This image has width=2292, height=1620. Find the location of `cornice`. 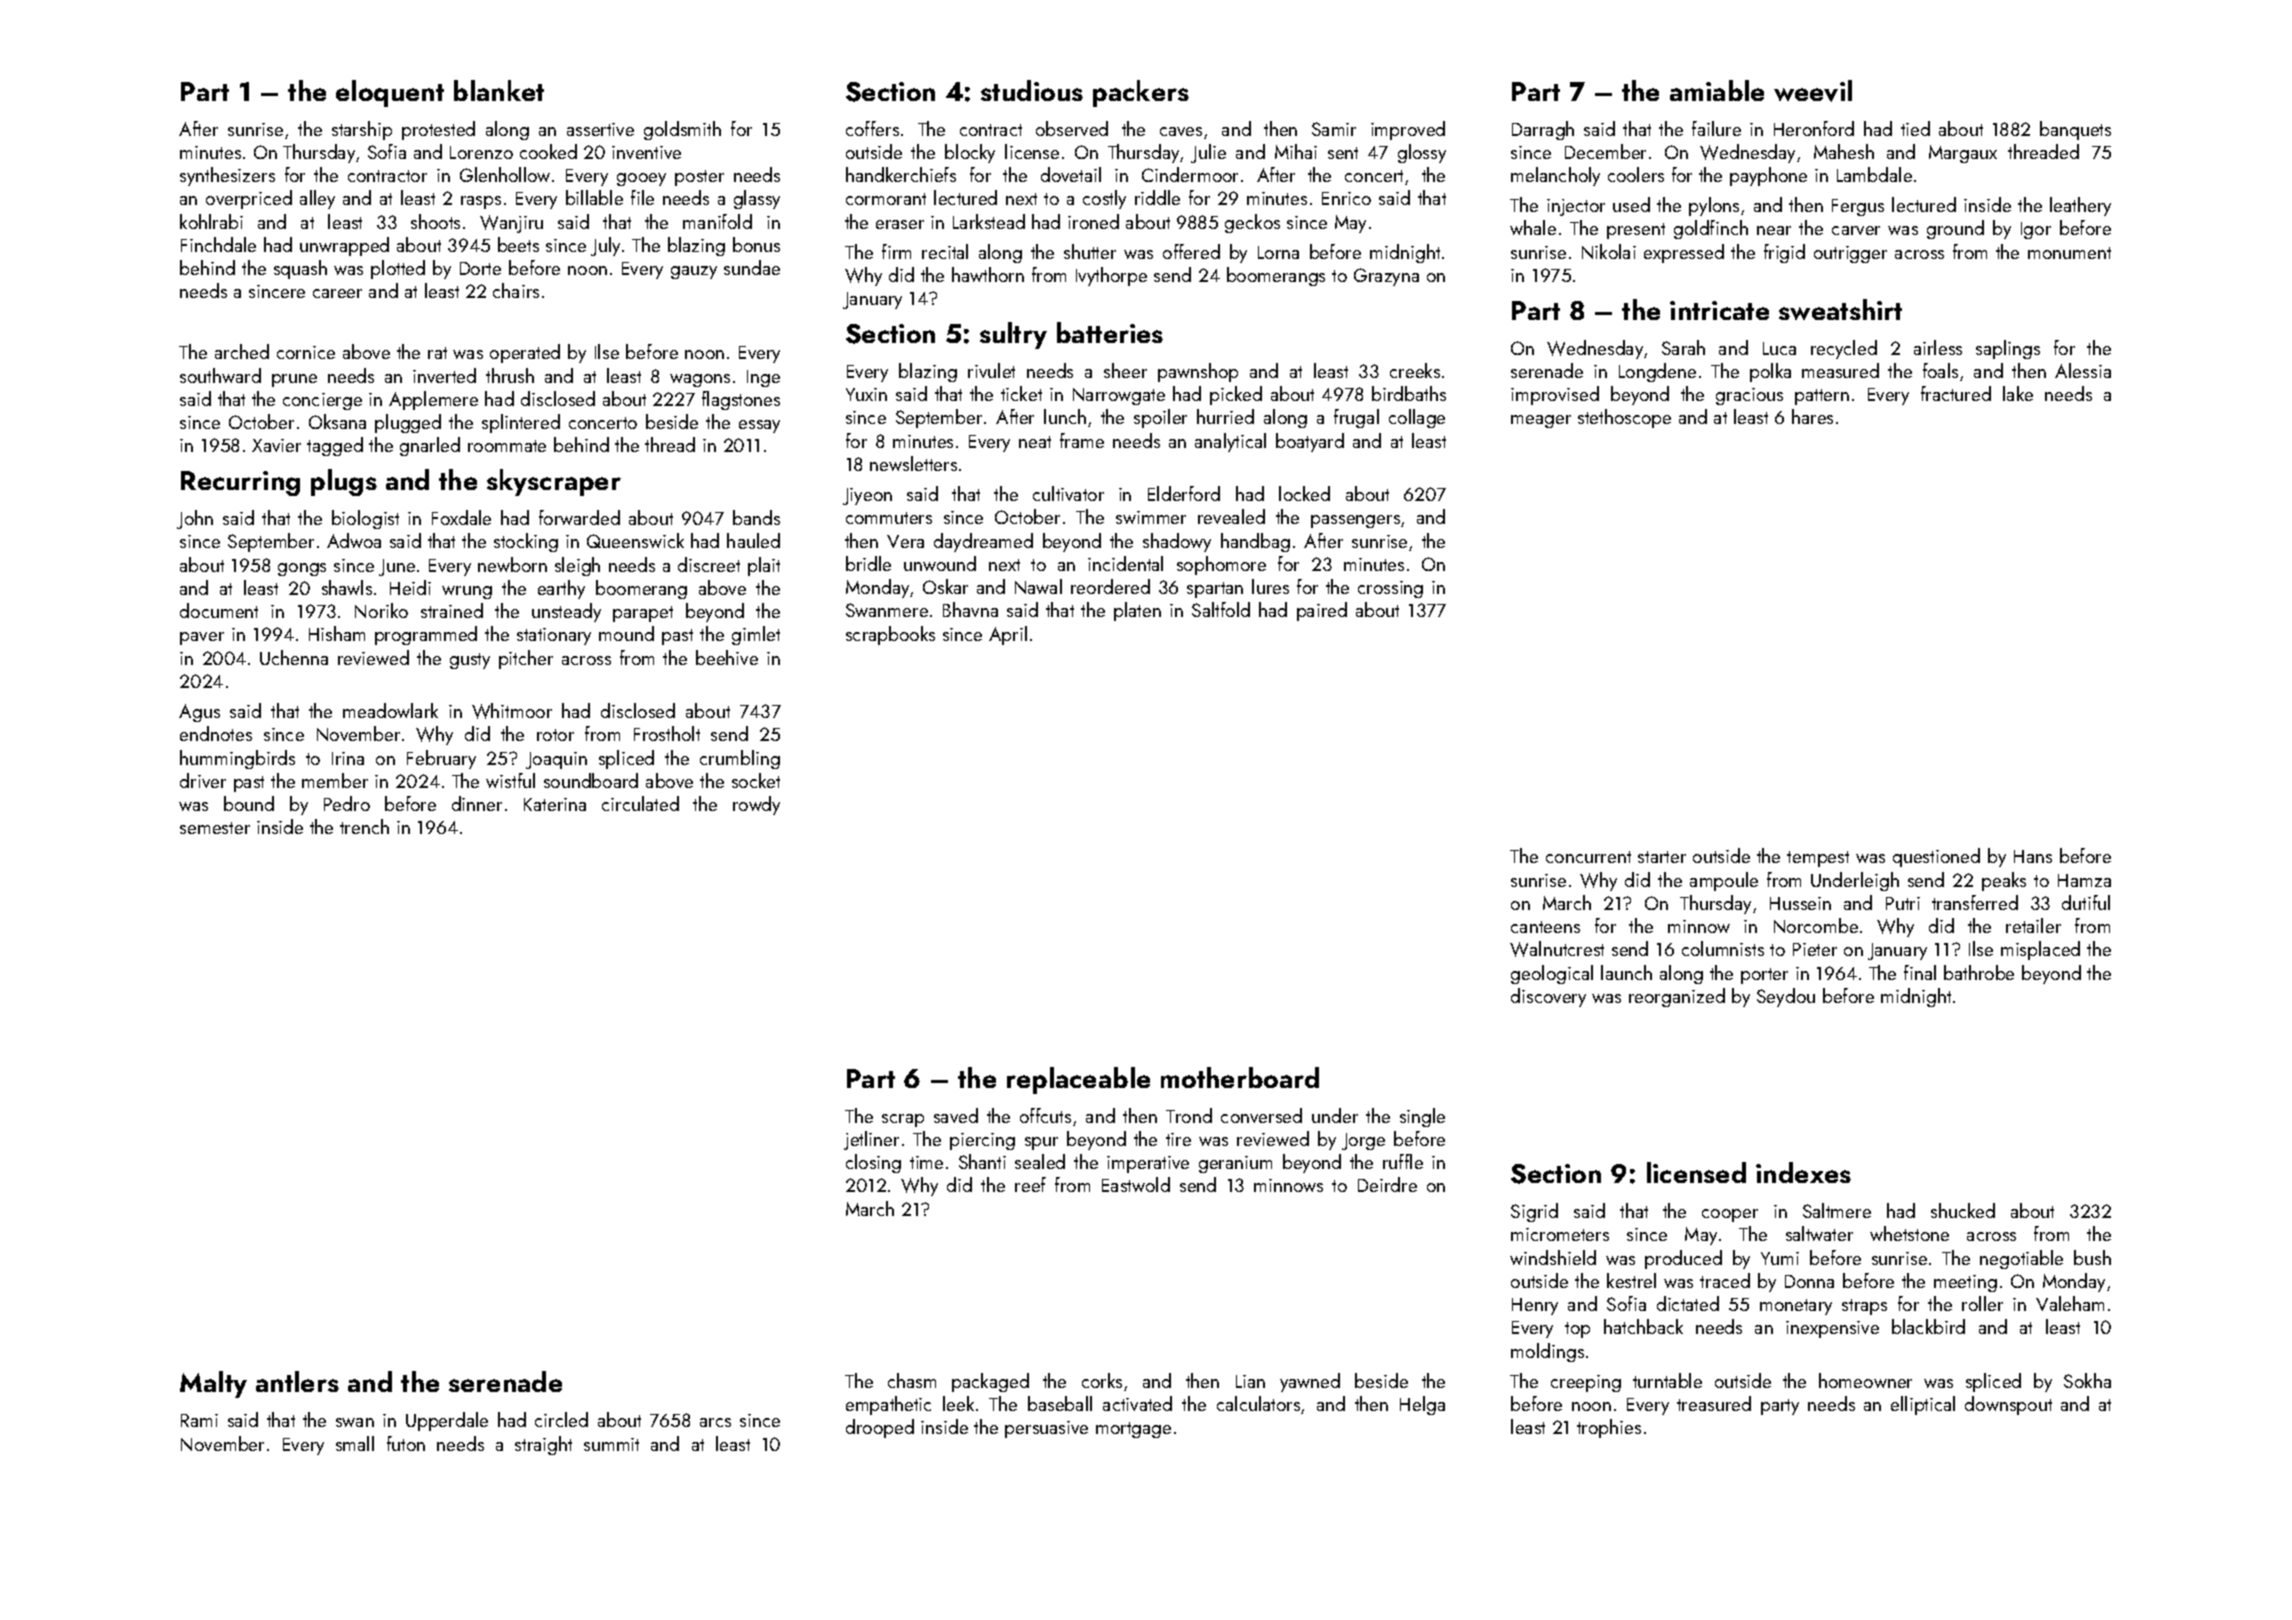

cornice is located at coordinates (306, 352).
